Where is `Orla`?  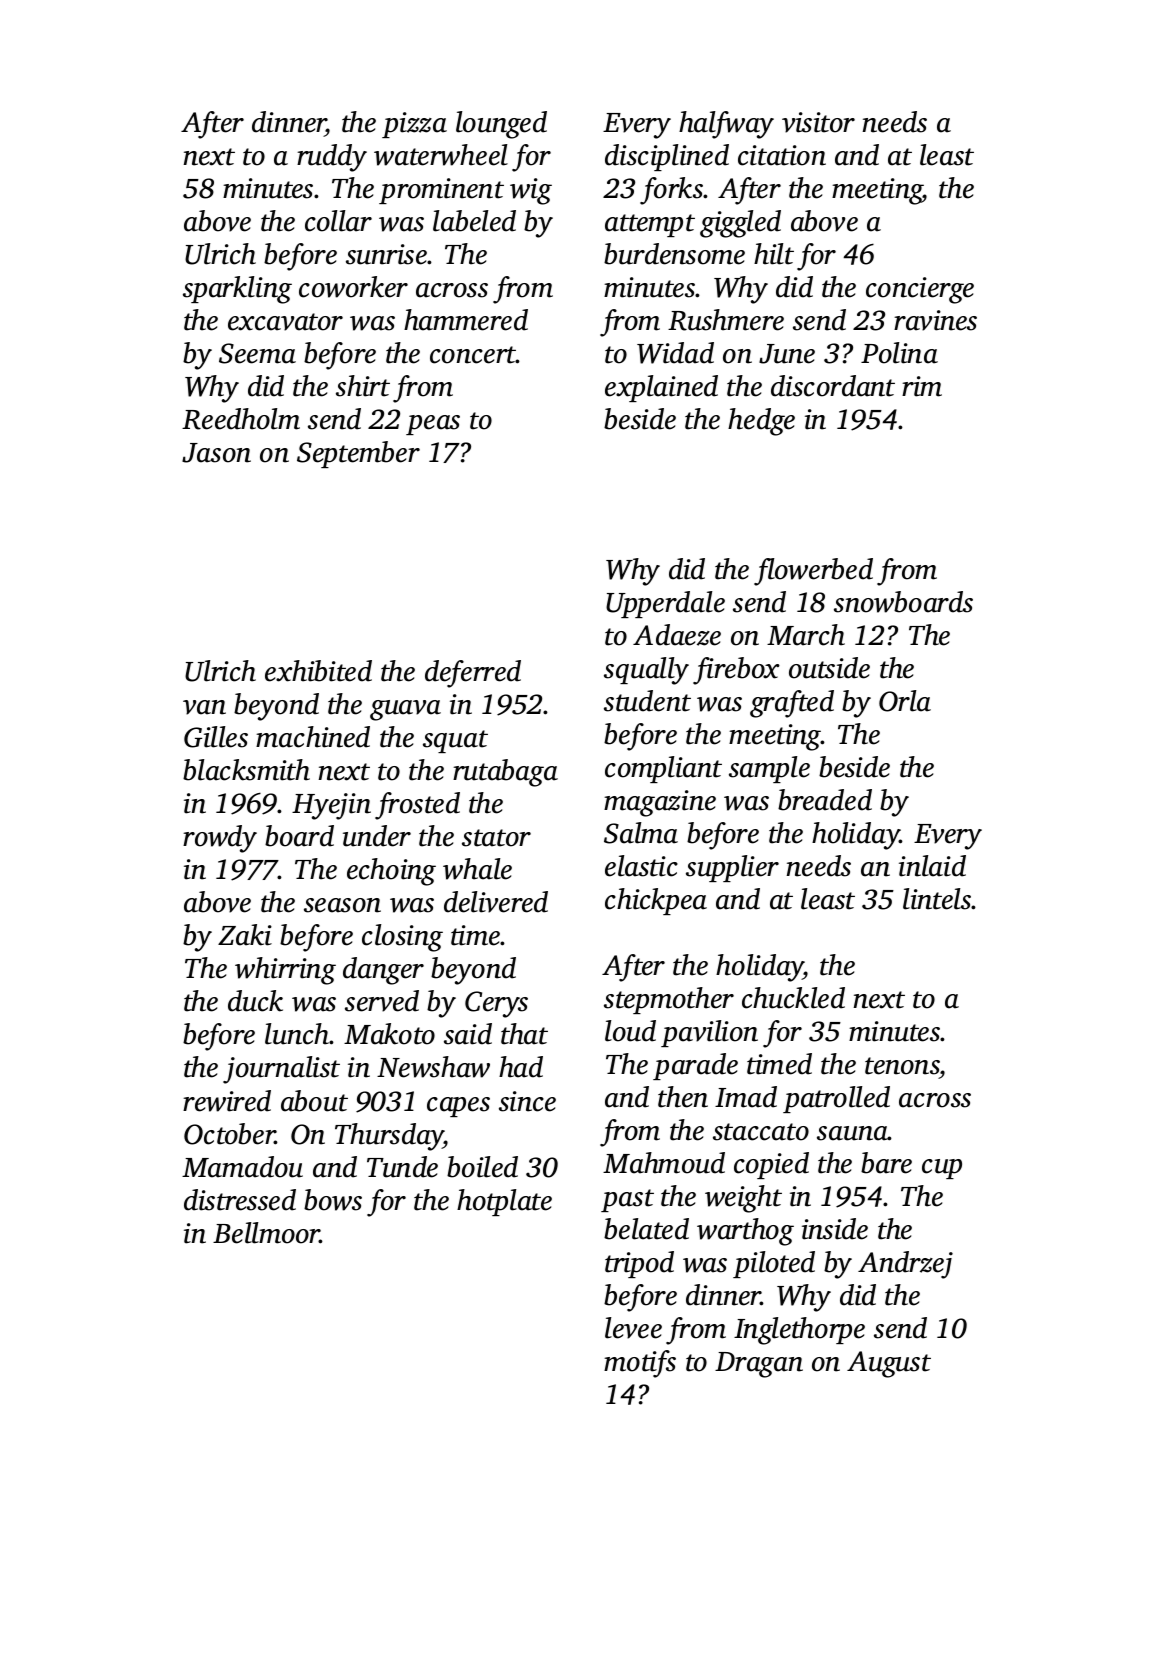 Orla is located at coordinates (905, 701).
